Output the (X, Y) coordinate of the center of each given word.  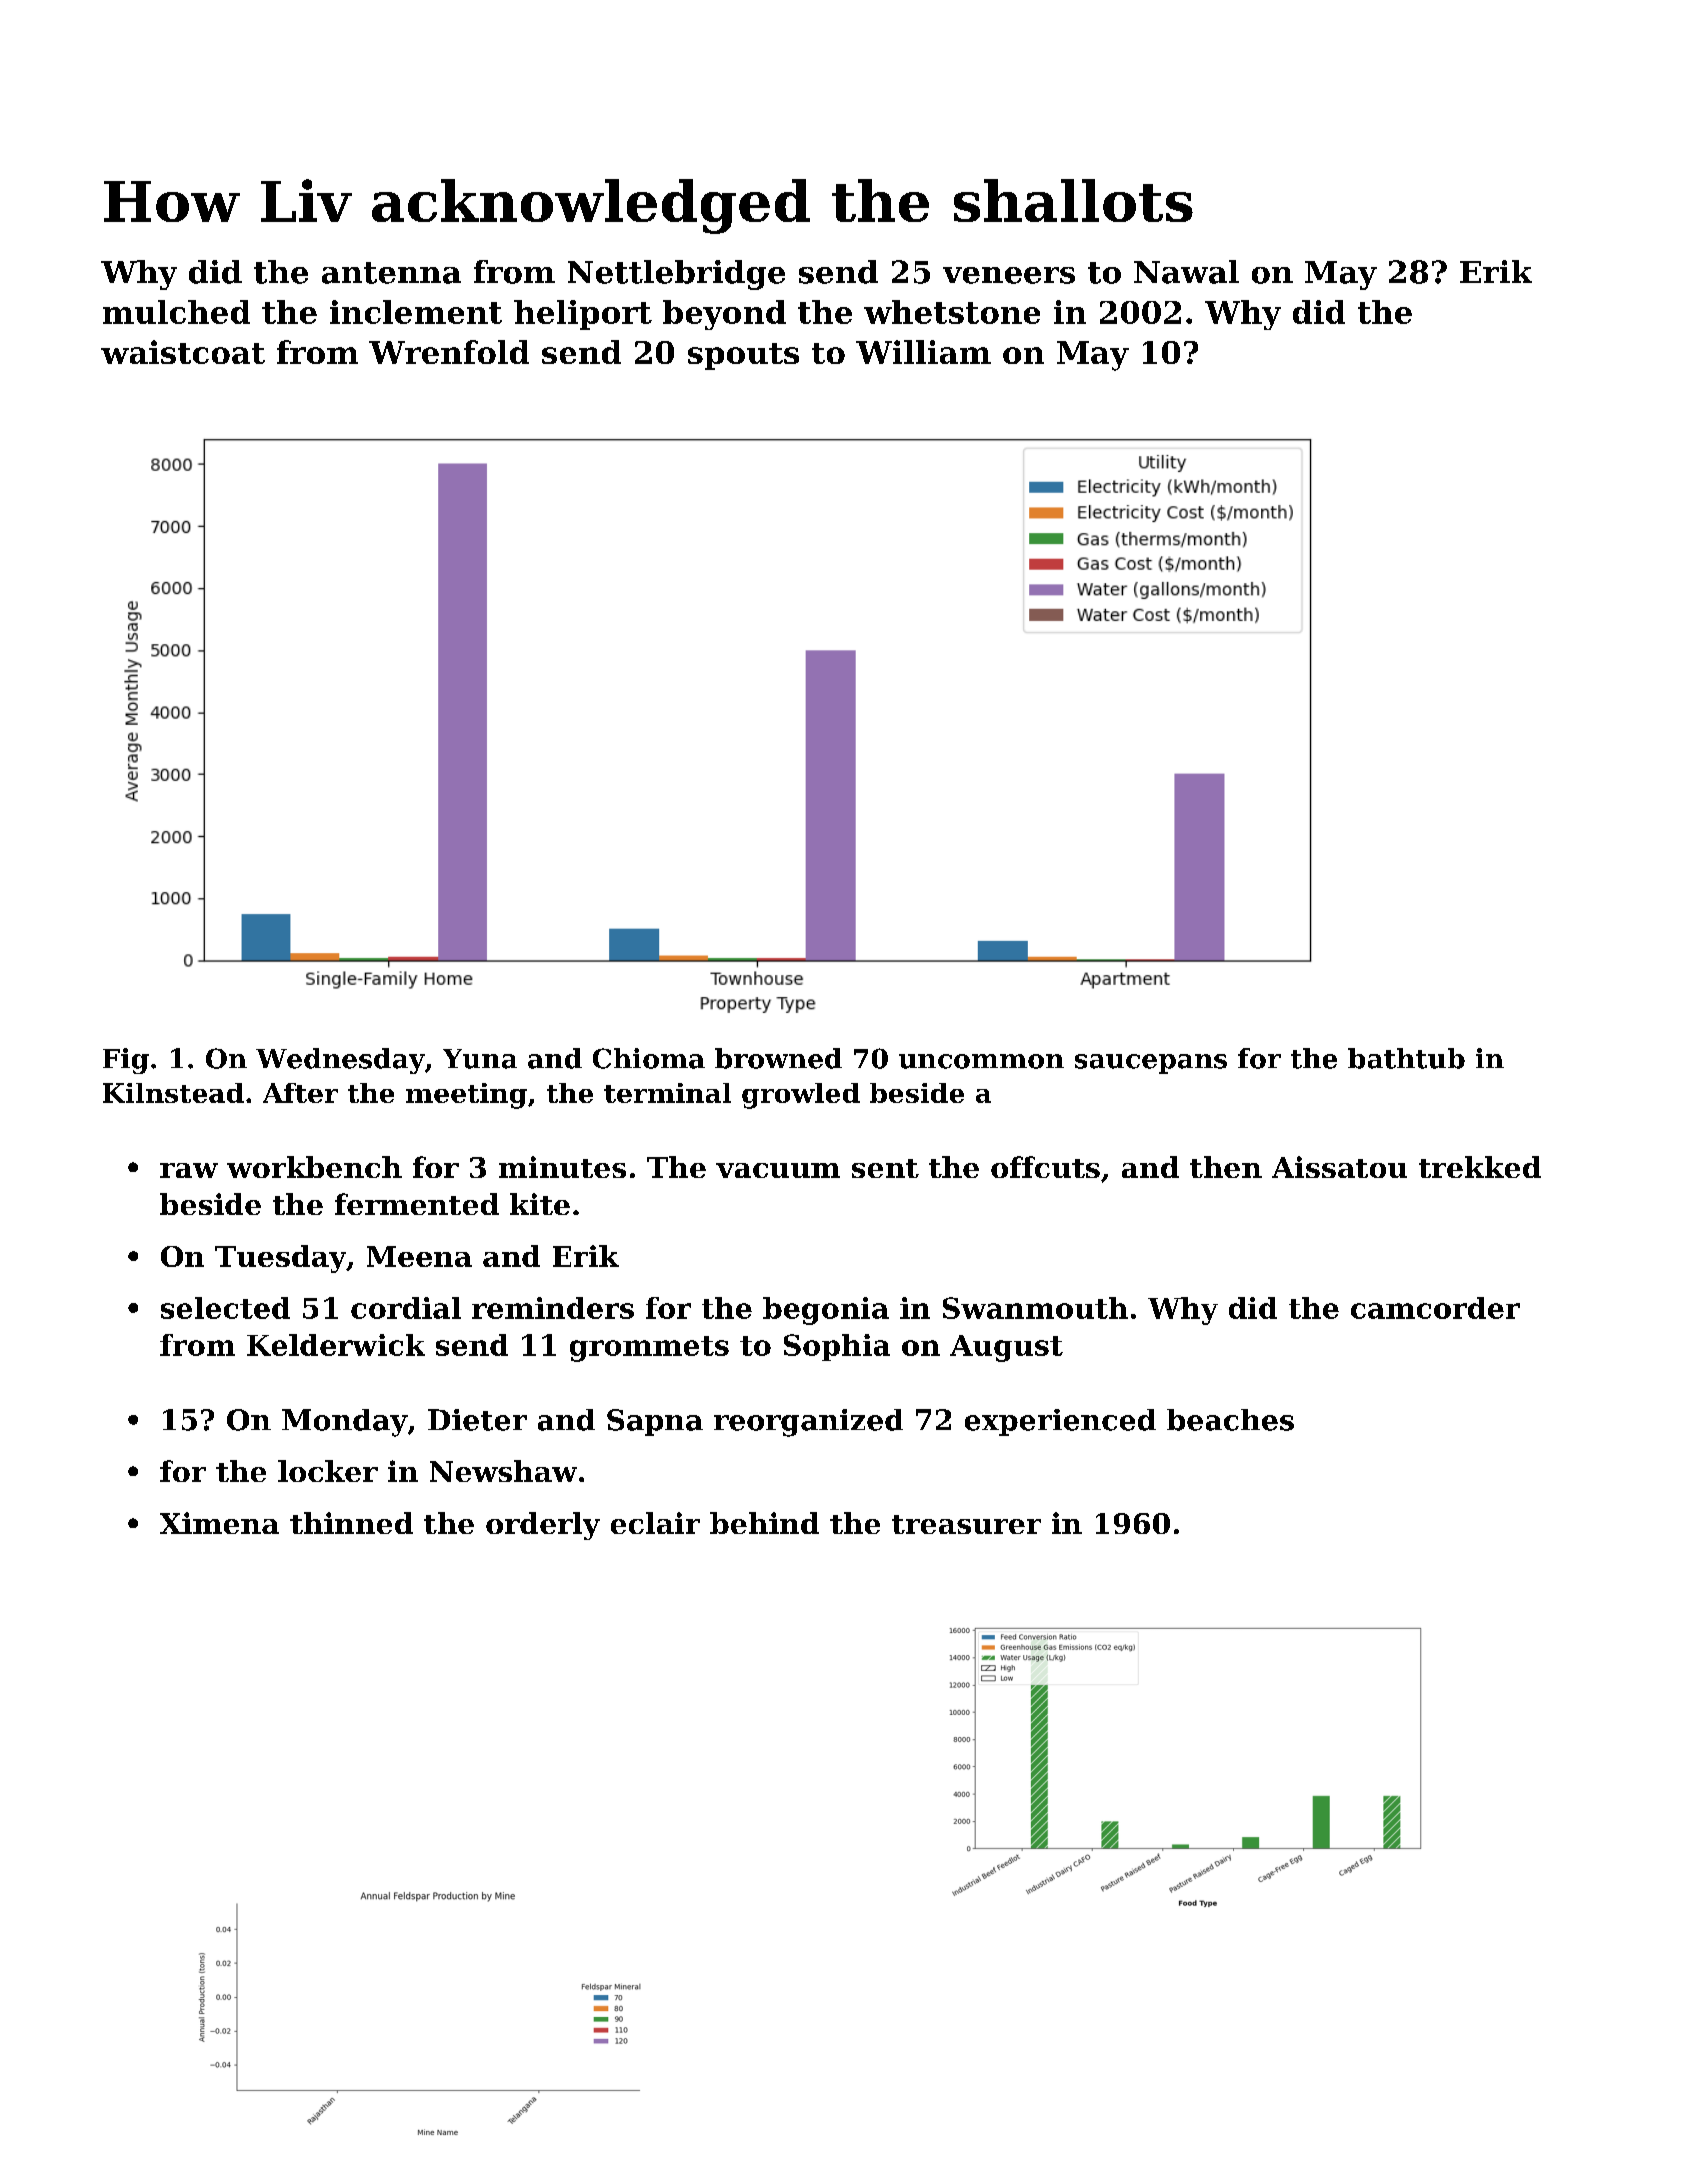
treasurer (966, 1524)
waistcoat (183, 352)
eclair (655, 1523)
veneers (1009, 275)
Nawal (1186, 272)
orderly (543, 1526)
